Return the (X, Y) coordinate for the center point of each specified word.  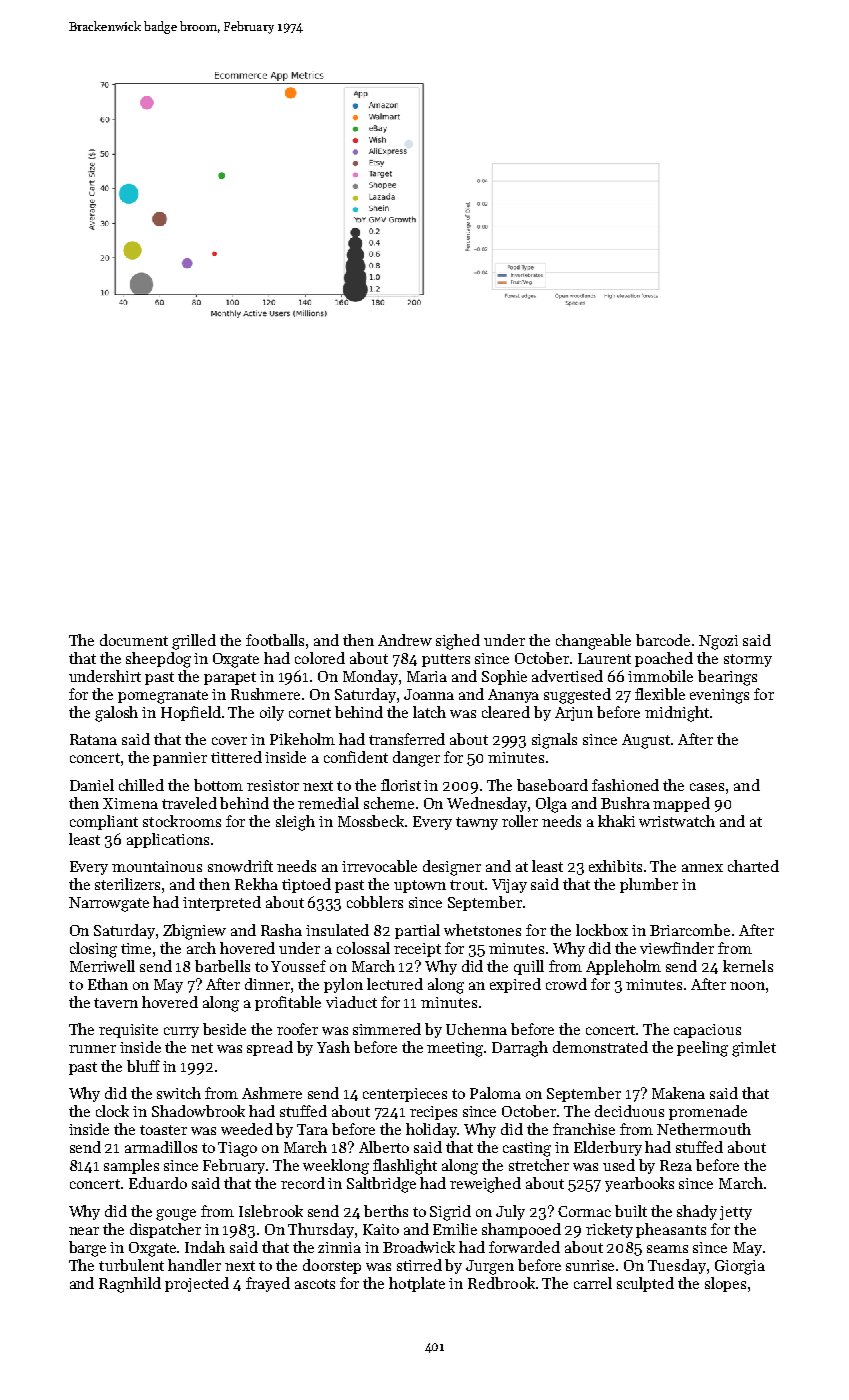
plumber (649, 885)
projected (197, 1284)
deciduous (629, 1111)
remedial (328, 803)
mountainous (157, 866)
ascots (315, 1284)
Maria (427, 676)
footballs (275, 640)
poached (664, 659)
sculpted (645, 1284)
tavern (116, 1003)
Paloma (495, 1093)
